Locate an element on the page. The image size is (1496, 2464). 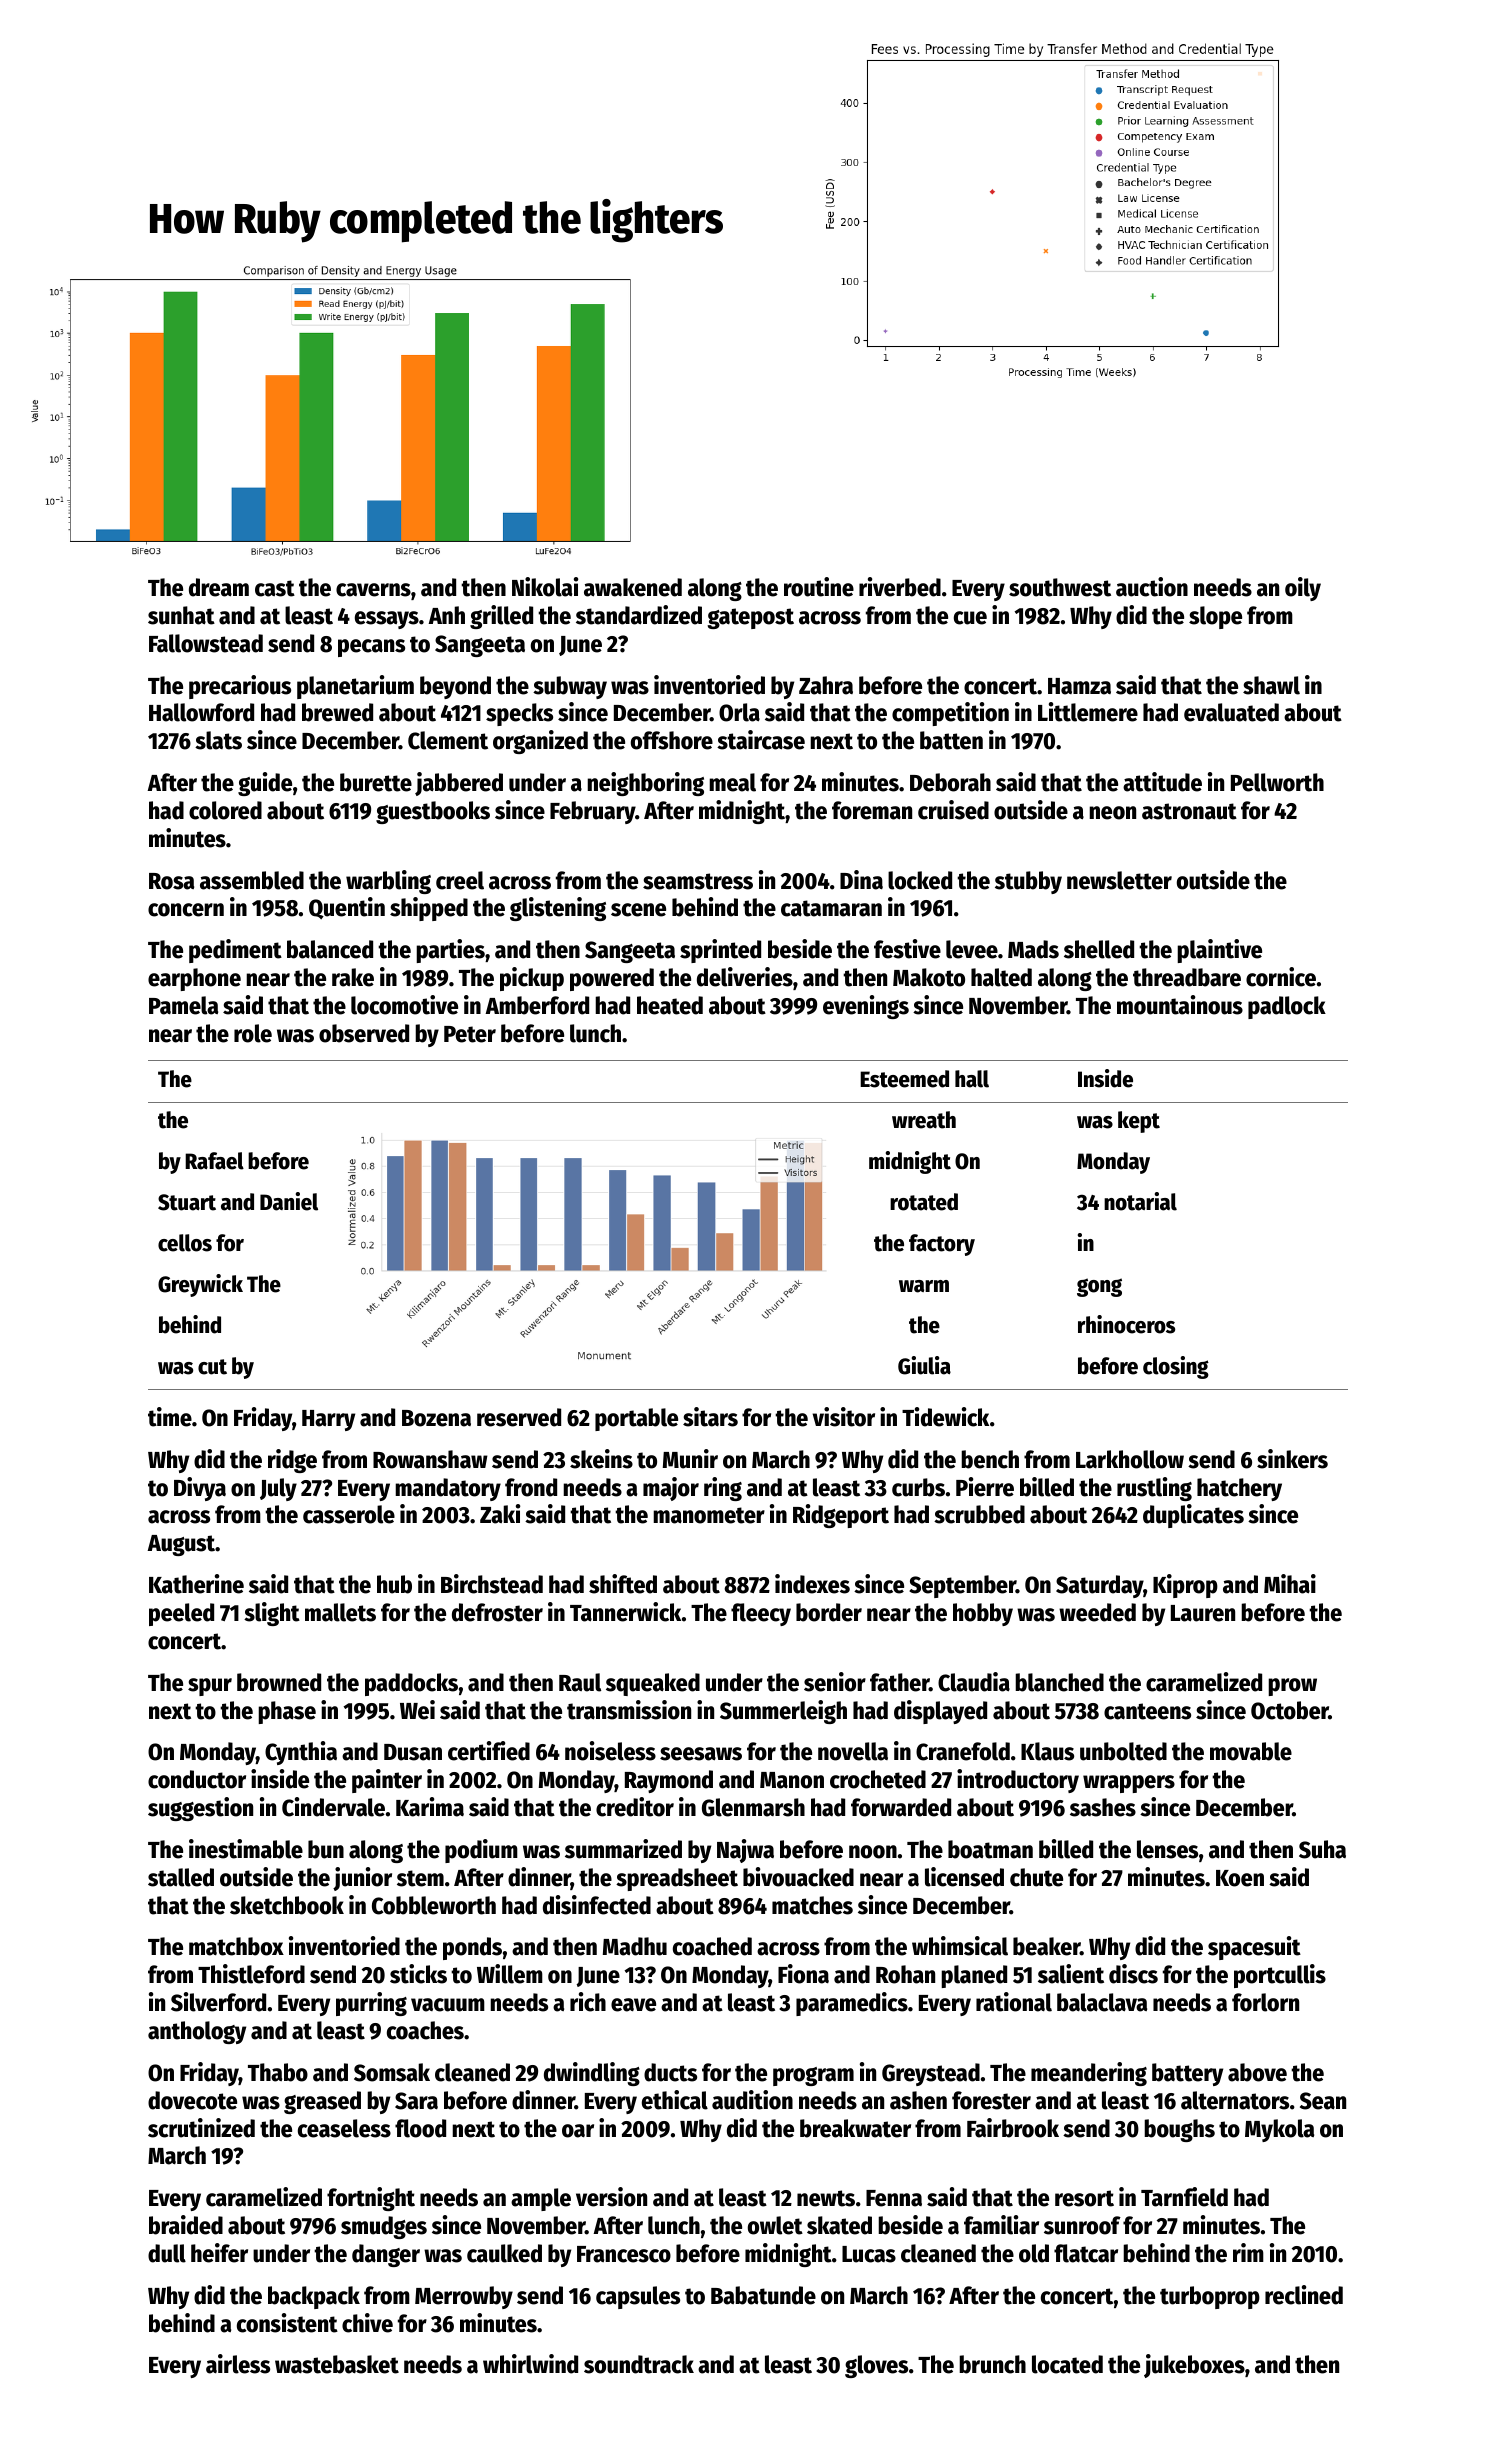
Suha is located at coordinates (1322, 1849).
